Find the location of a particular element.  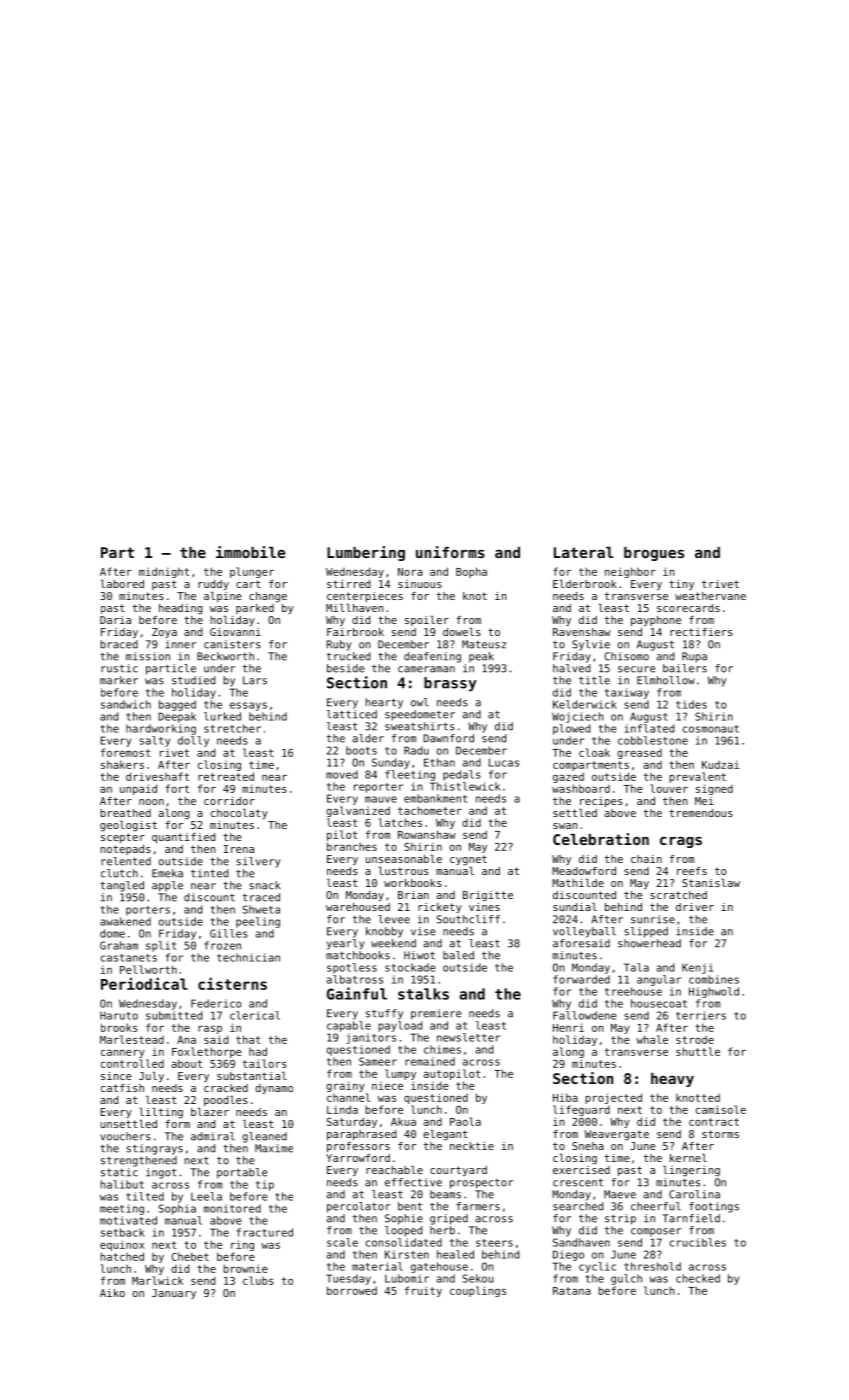

tinted is located at coordinates (209, 873).
